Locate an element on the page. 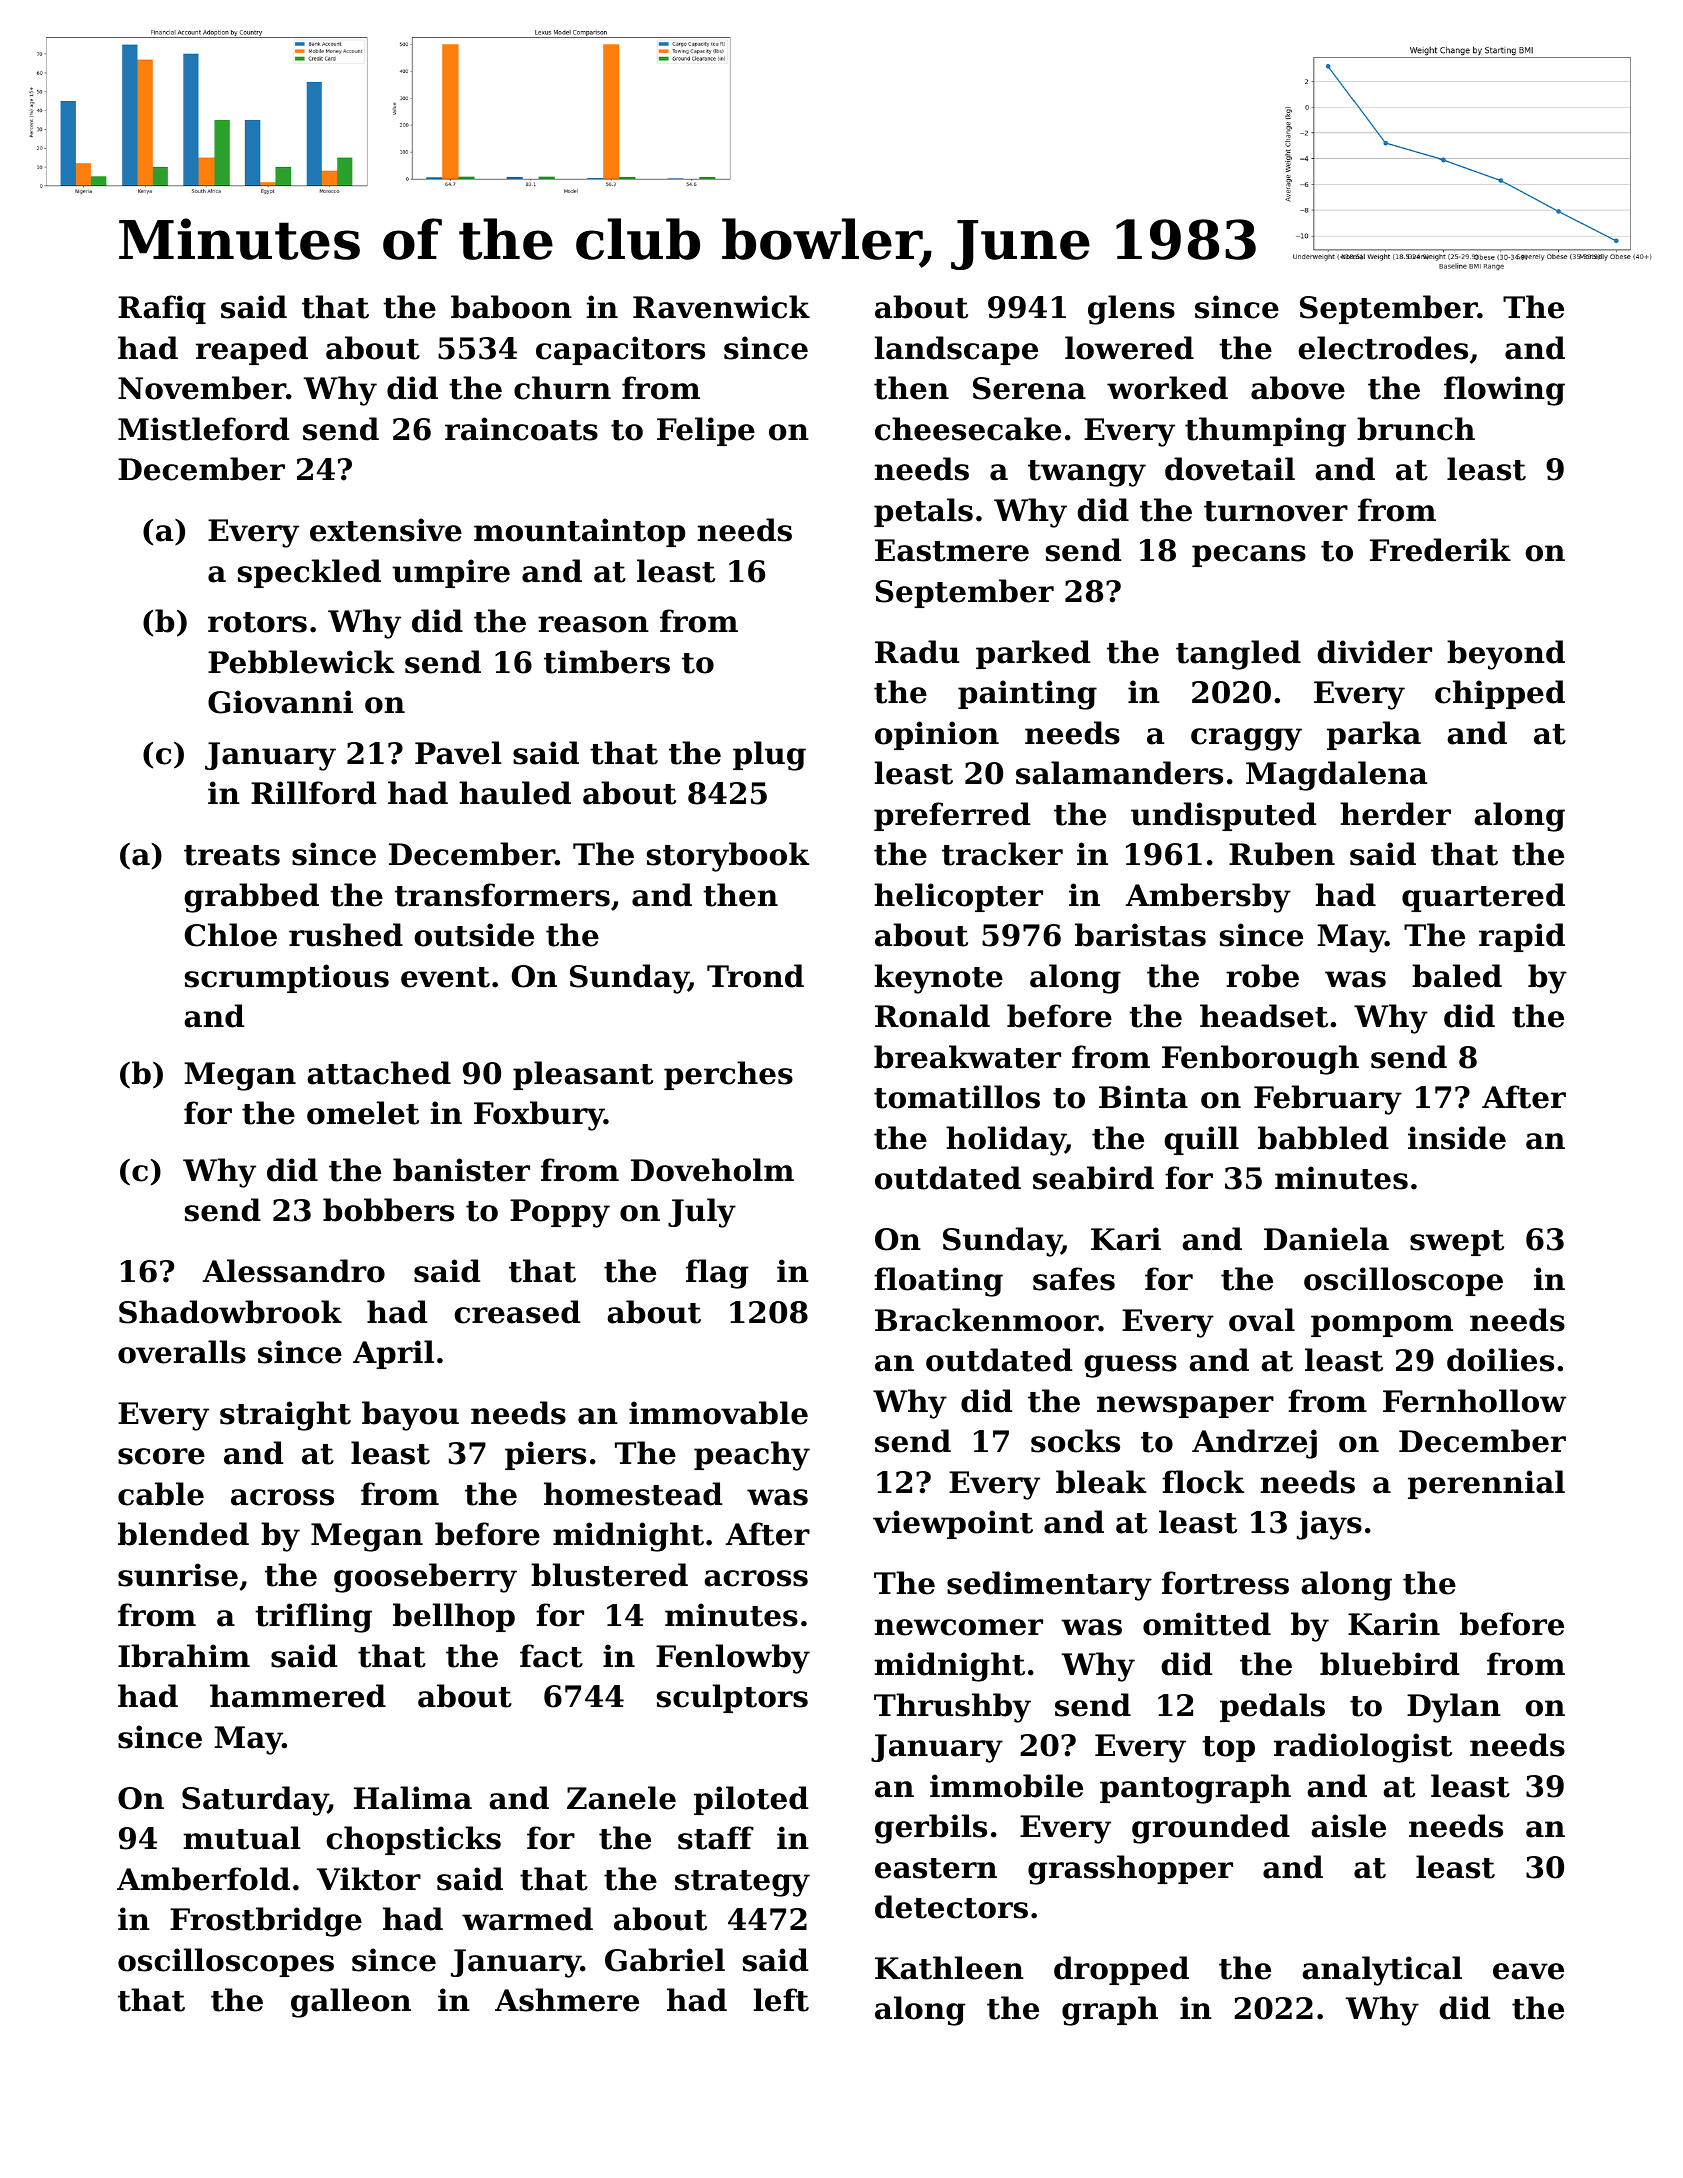 The width and height of the page is (1683, 2178). rotors is located at coordinates (257, 622).
